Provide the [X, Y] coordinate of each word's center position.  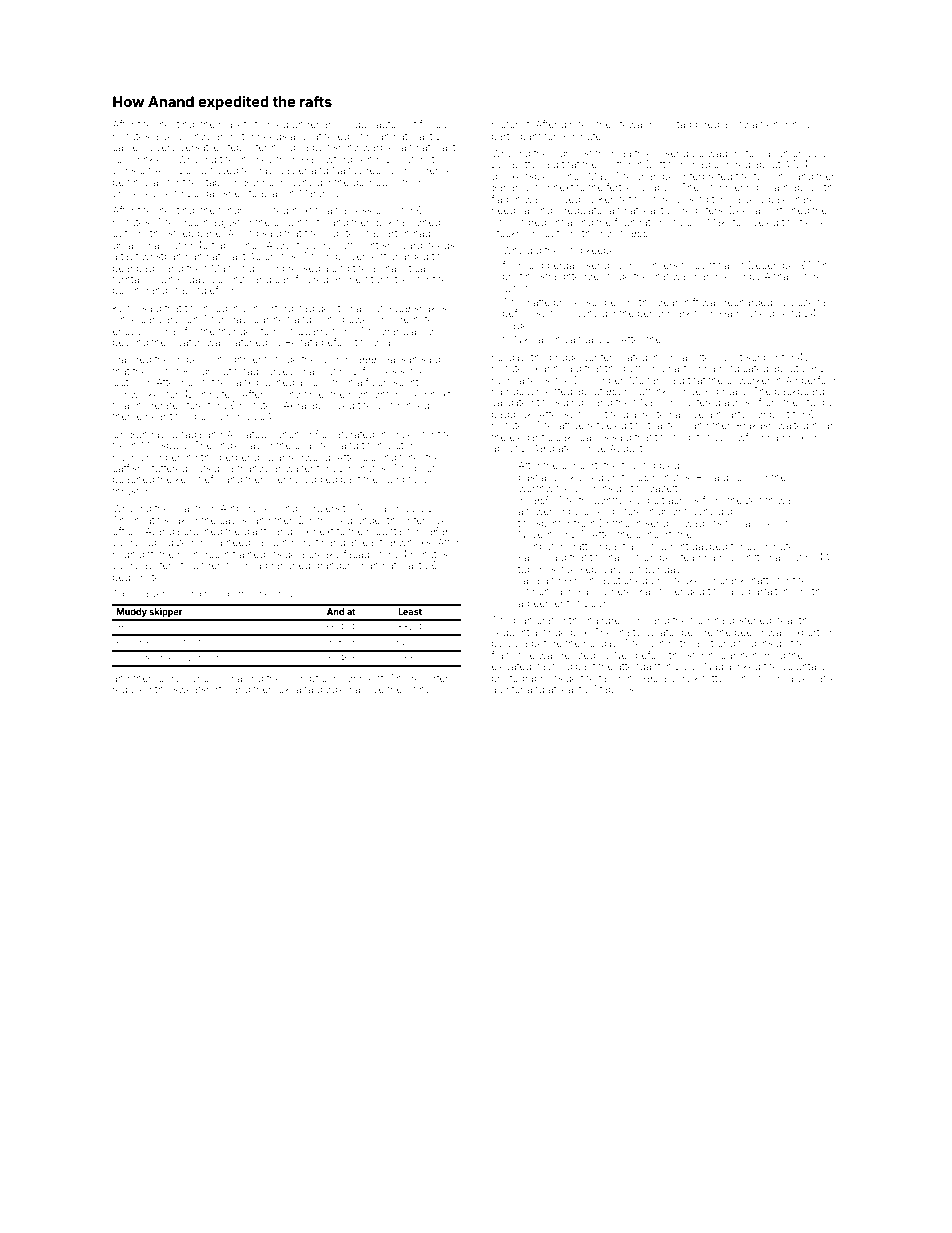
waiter [299, 468]
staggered [695, 125]
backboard [799, 391]
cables [128, 147]
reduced [132, 689]
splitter [616, 165]
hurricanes [517, 380]
